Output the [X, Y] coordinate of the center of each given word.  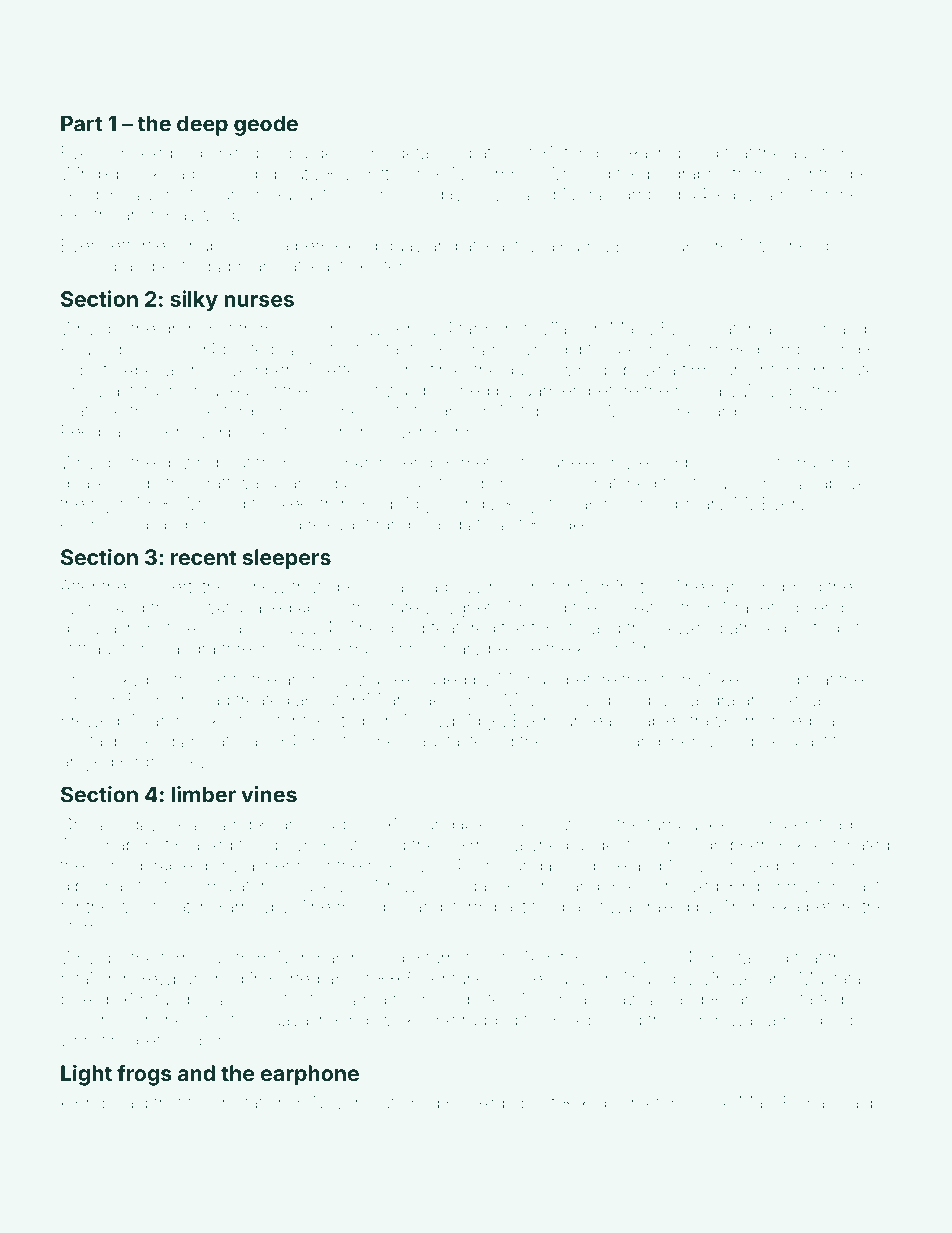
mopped [789, 590]
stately [407, 609]
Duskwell [327, 886]
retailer [87, 978]
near [314, 867]
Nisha [585, 194]
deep [202, 126]
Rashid [655, 153]
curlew [259, 586]
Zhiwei [731, 978]
